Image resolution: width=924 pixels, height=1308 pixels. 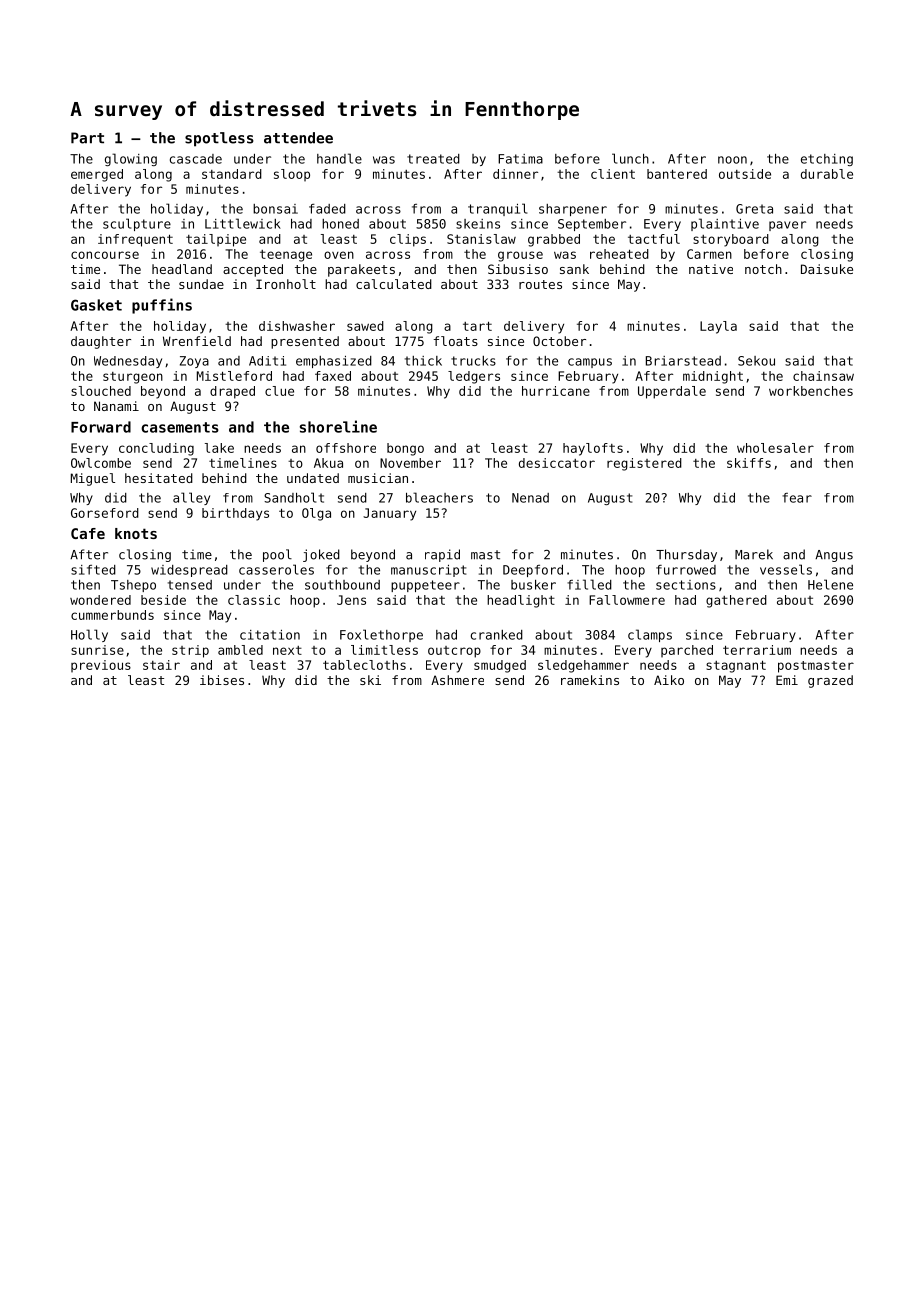 I want to click on Jens, so click(x=351, y=600).
